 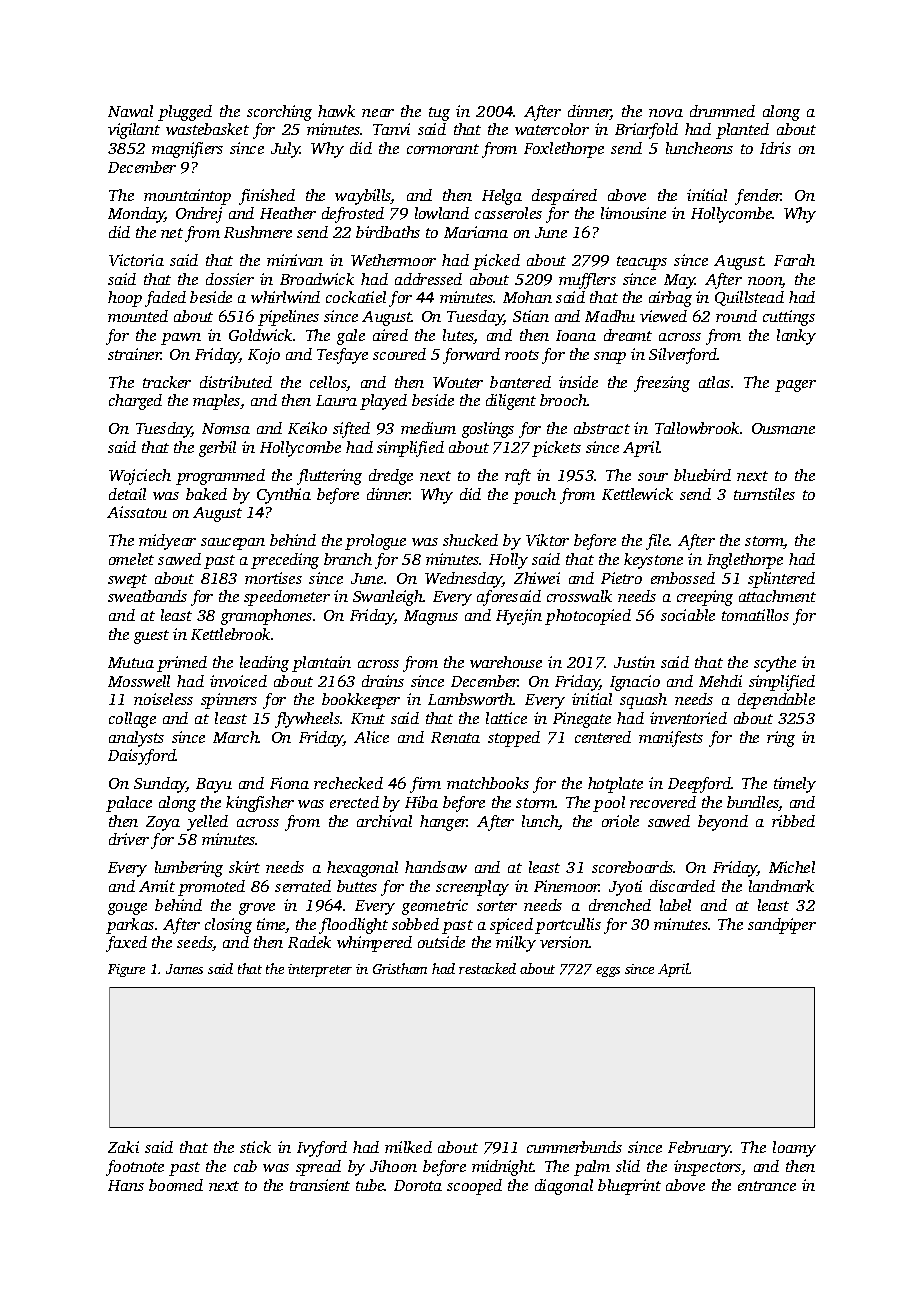 I want to click on Hans, so click(x=126, y=1185).
